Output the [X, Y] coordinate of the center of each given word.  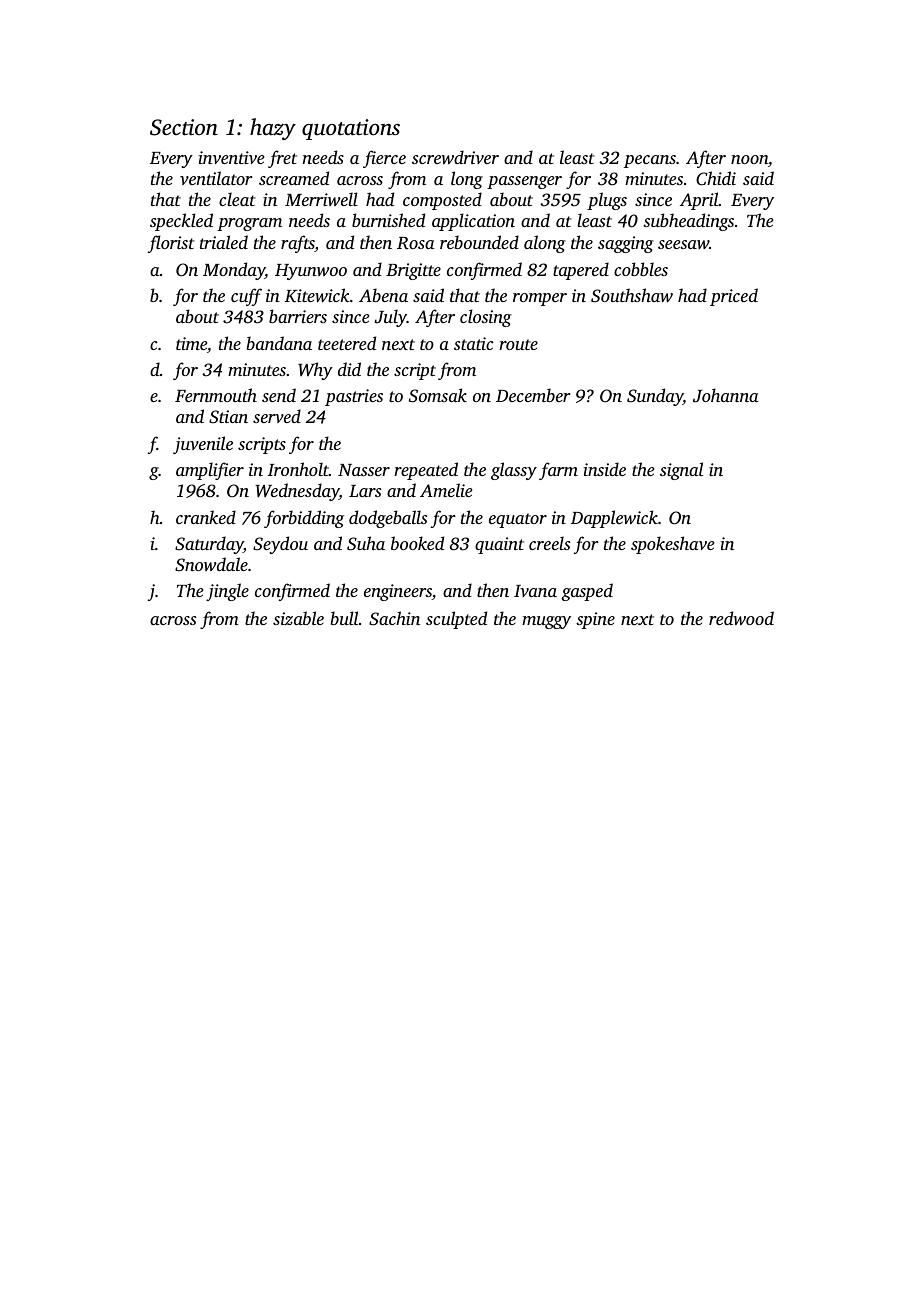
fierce [384, 159]
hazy [273, 129]
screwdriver [455, 157]
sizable [298, 618]
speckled [181, 222]
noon [749, 159]
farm [558, 471]
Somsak [438, 395]
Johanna [726, 395]
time [191, 343]
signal [681, 471]
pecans [650, 161]
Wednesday [297, 492]
